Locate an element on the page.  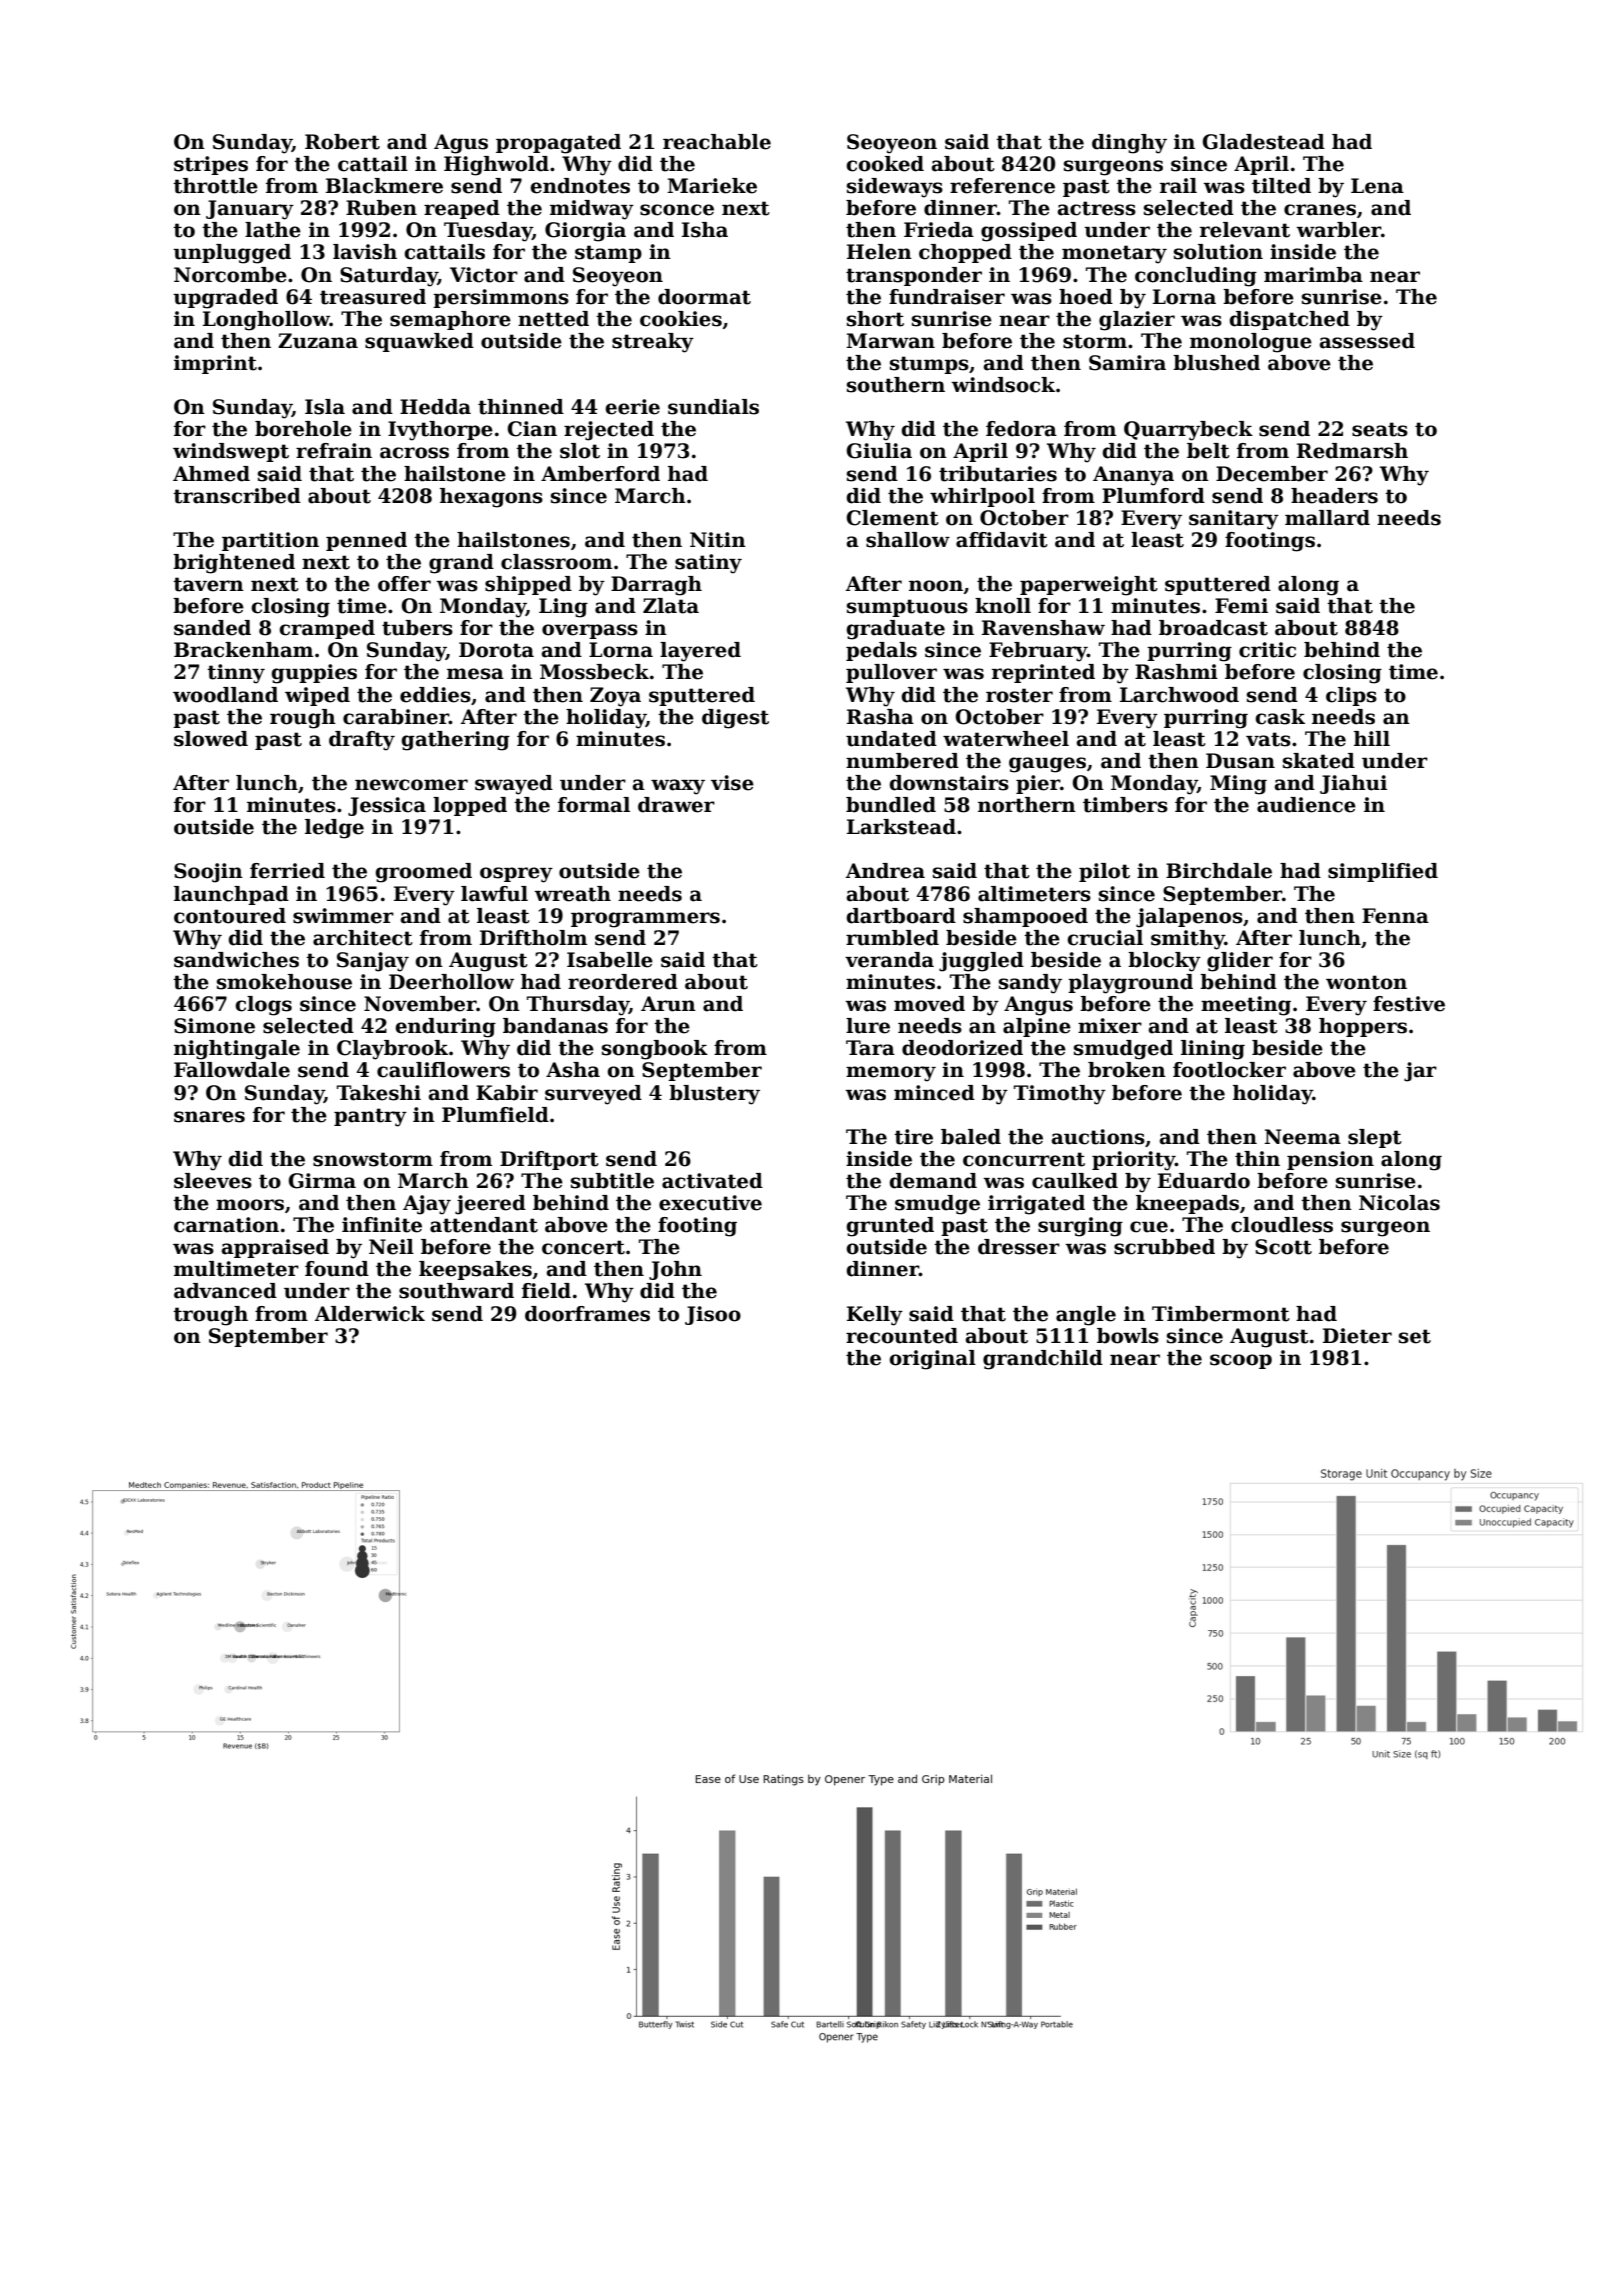
roster is located at coordinates (1019, 695).
